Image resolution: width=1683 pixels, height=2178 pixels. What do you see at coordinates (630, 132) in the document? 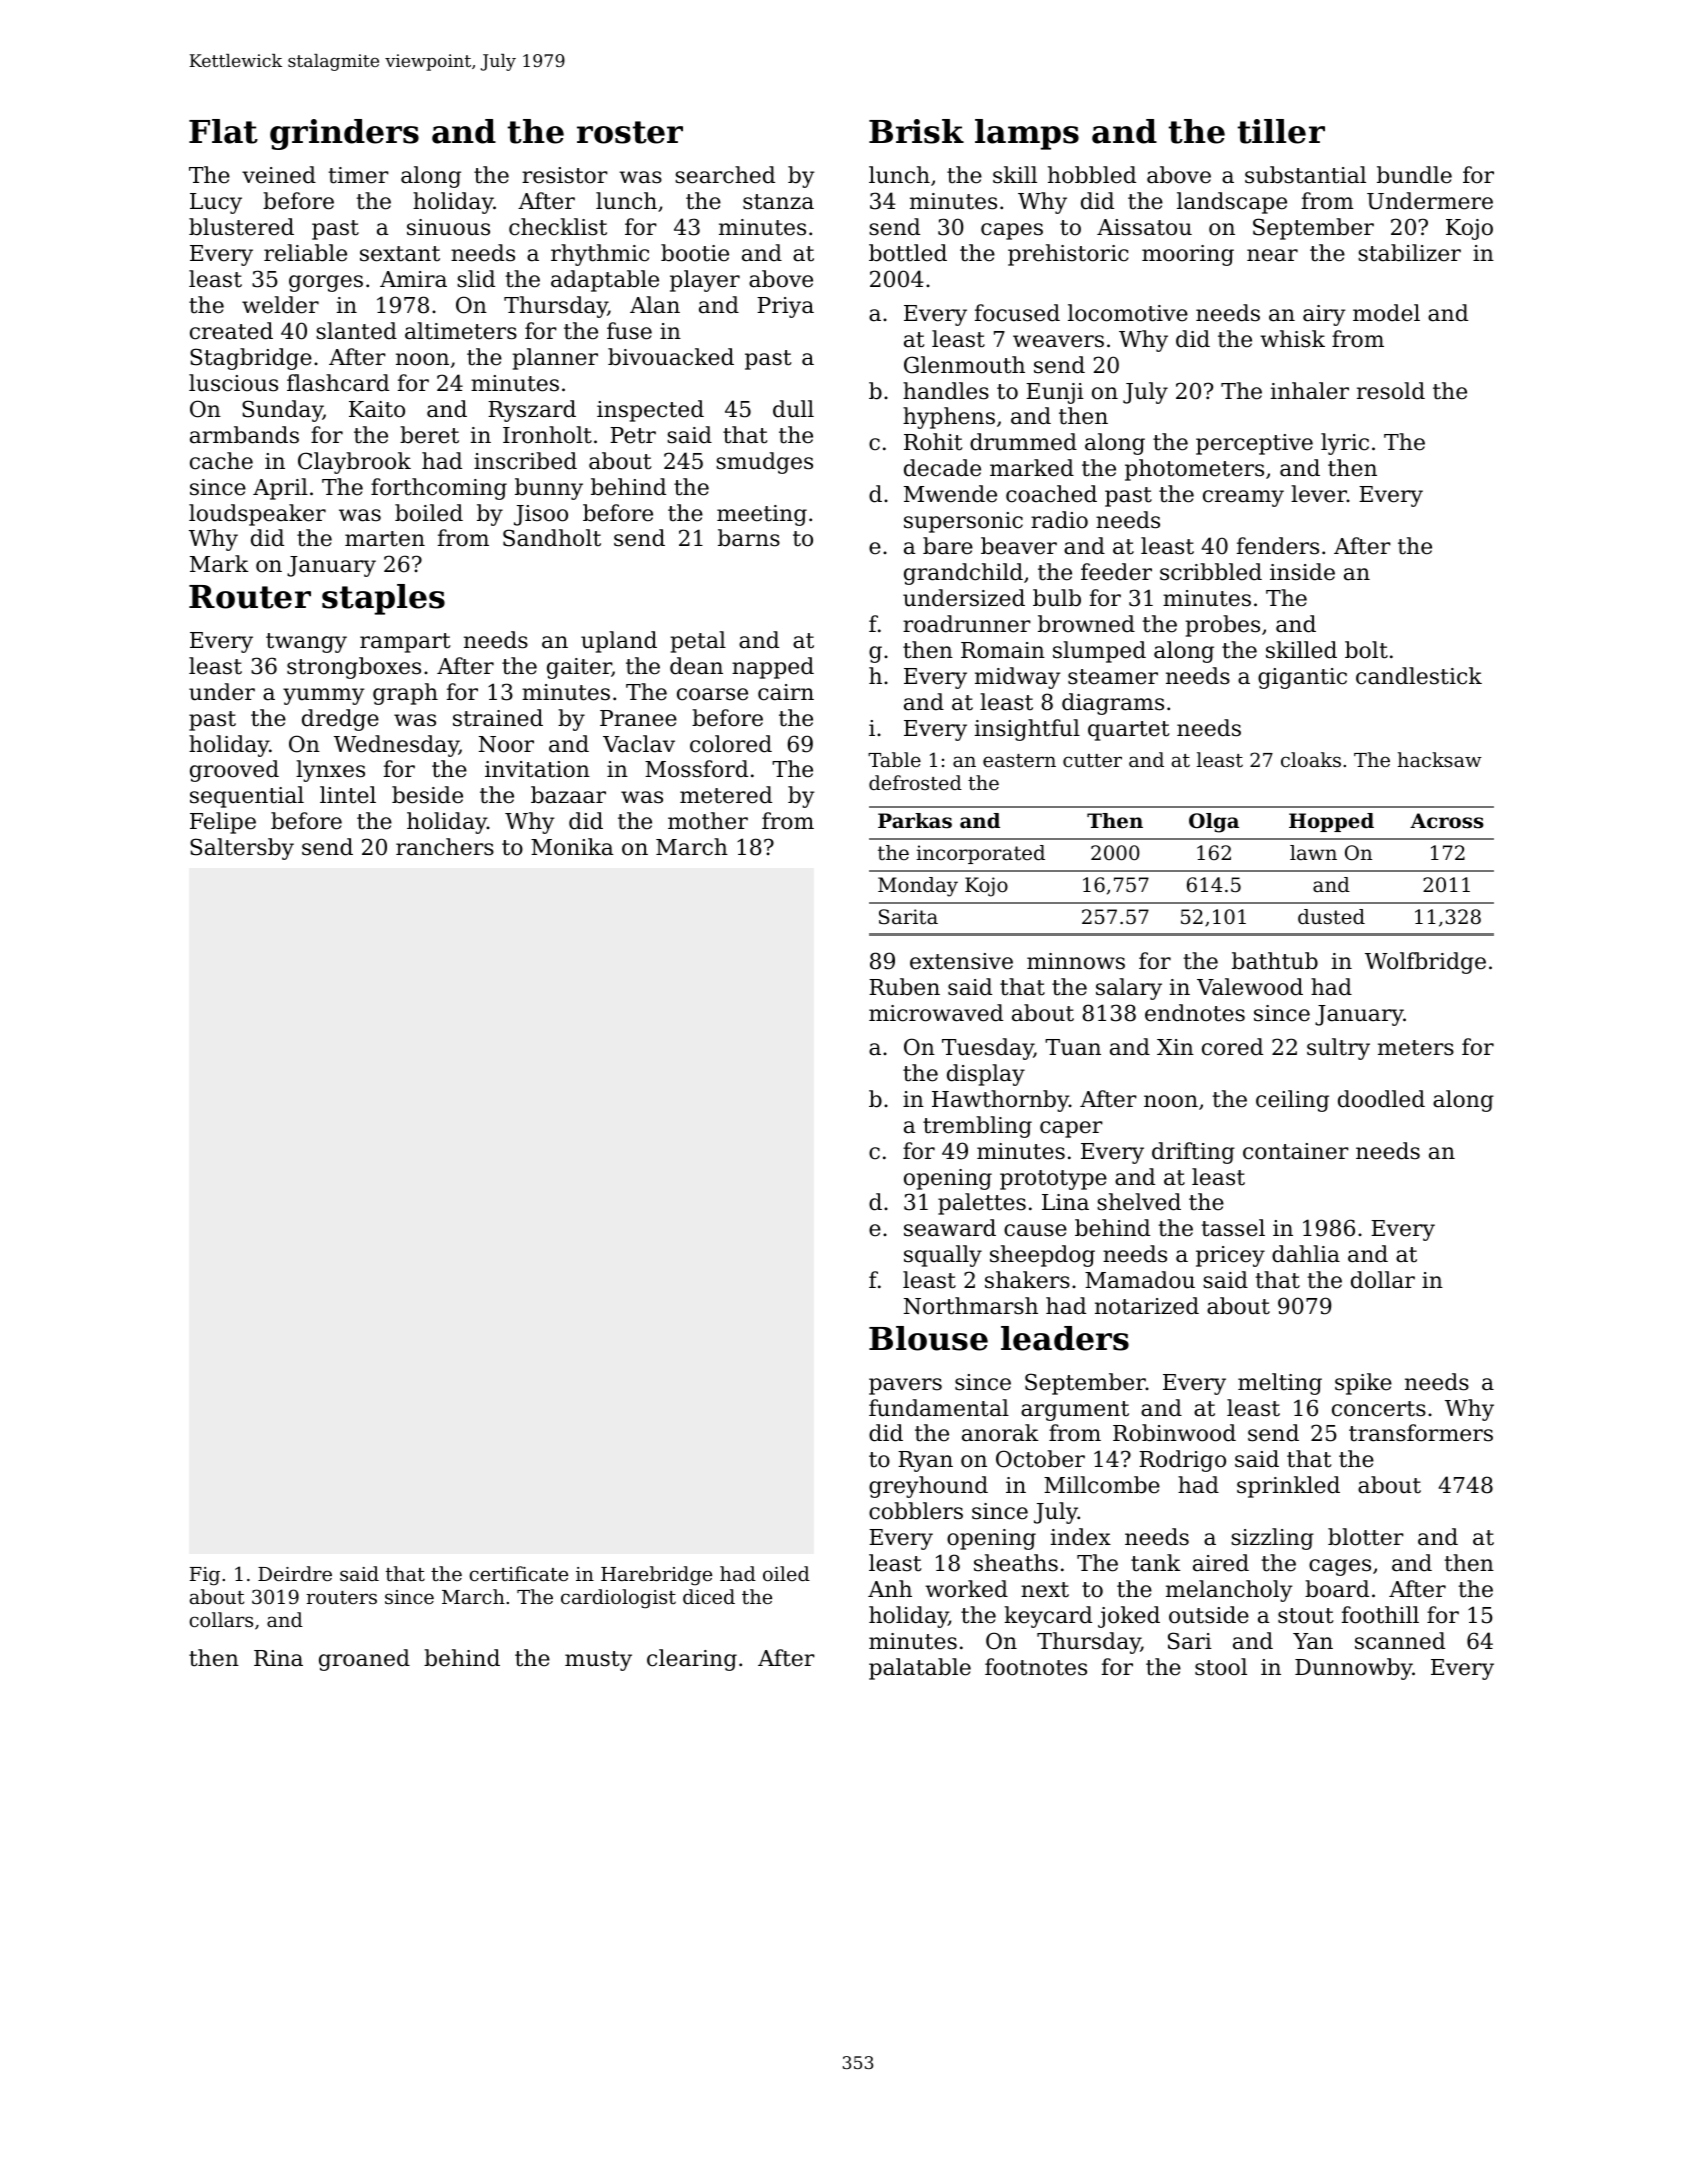
I see `roster` at bounding box center [630, 132].
